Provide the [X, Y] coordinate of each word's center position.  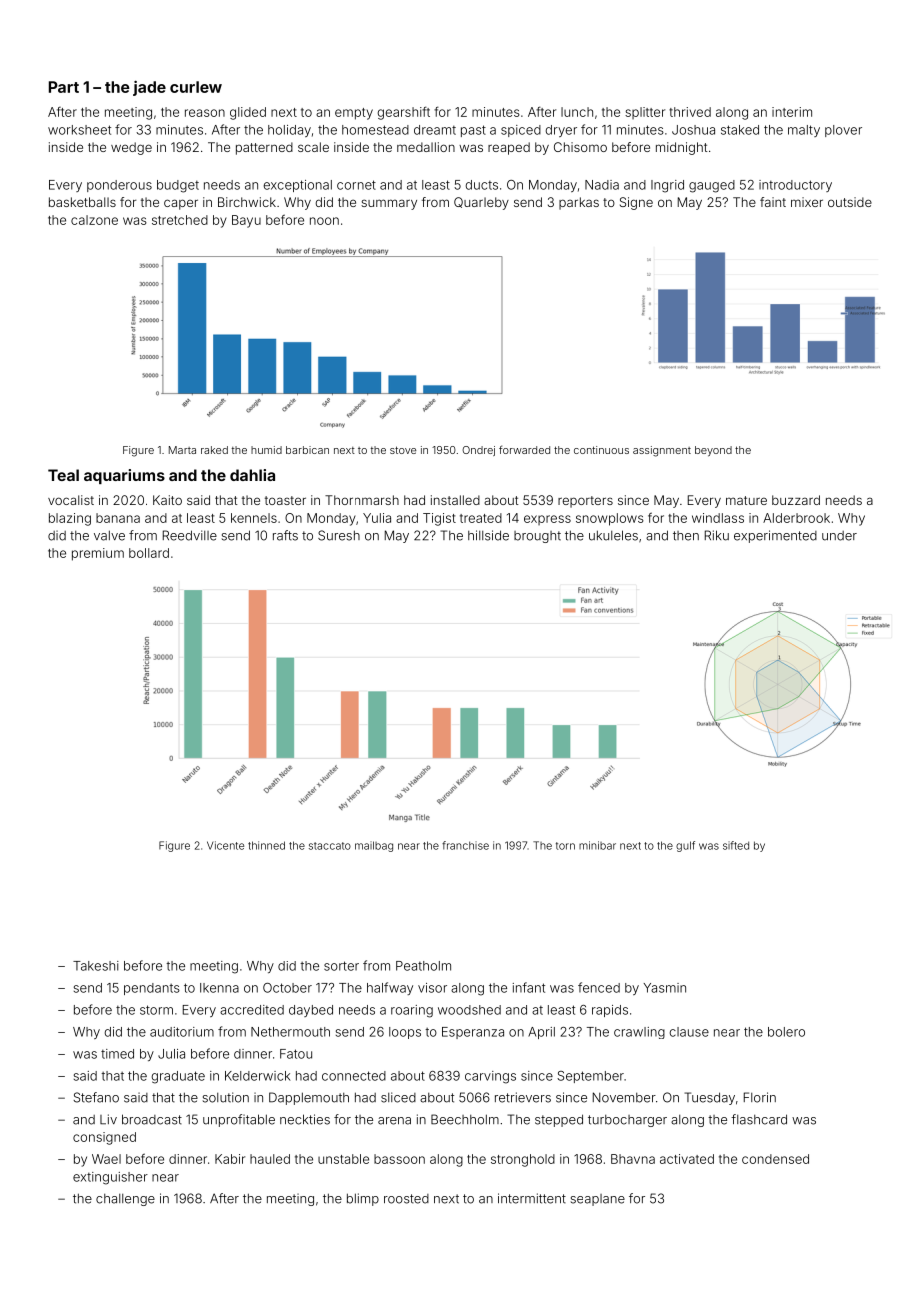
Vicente [225, 845]
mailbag [374, 846]
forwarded [524, 449]
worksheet [79, 130]
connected [354, 1076]
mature [746, 500]
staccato [330, 846]
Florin [760, 1097]
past [473, 131]
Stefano [96, 1097]
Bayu [246, 221]
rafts [285, 535]
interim [792, 112]
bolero [786, 1032]
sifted [736, 845]
